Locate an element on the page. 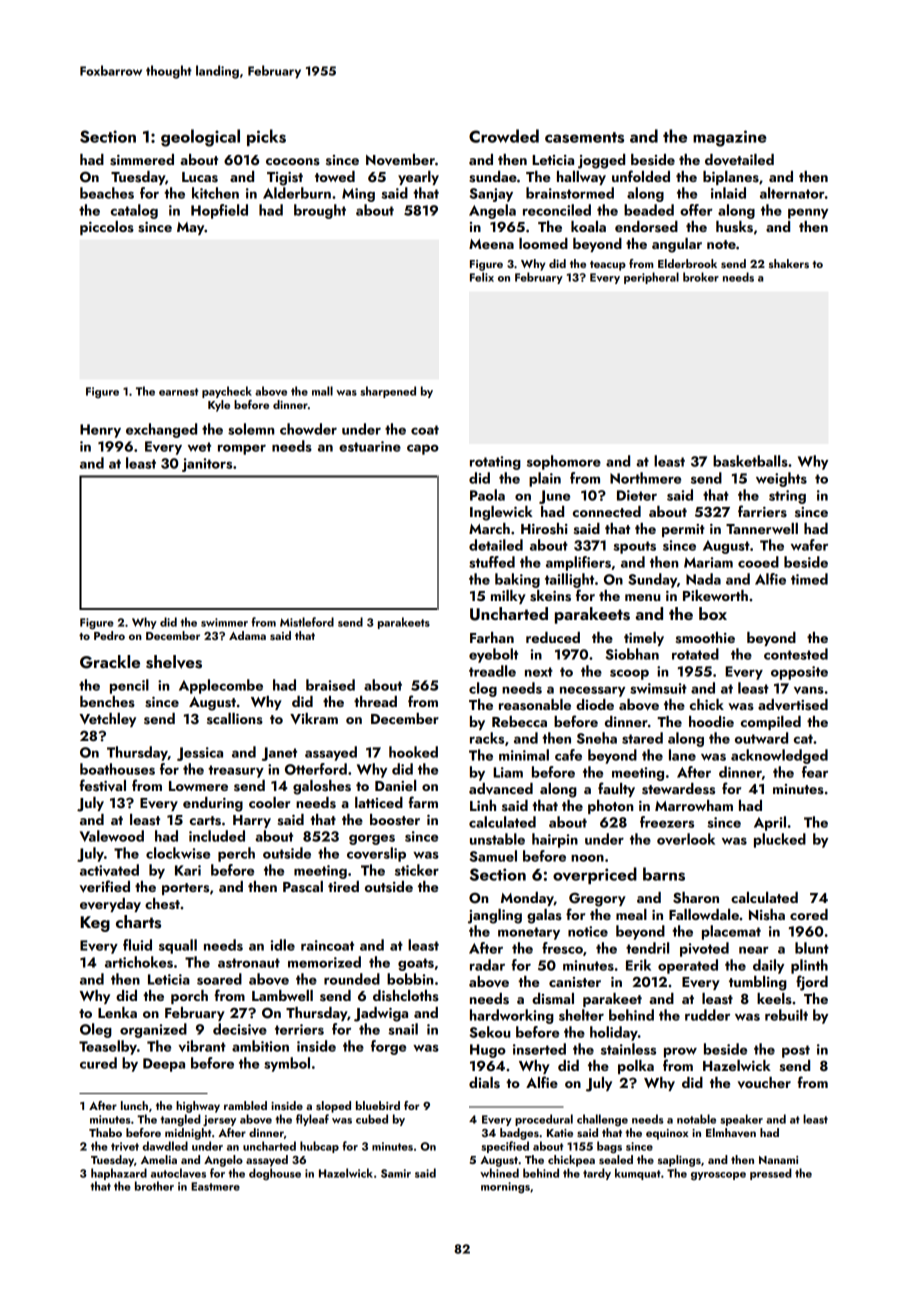 The width and height of the page is (908, 1316). April is located at coordinates (770, 823).
